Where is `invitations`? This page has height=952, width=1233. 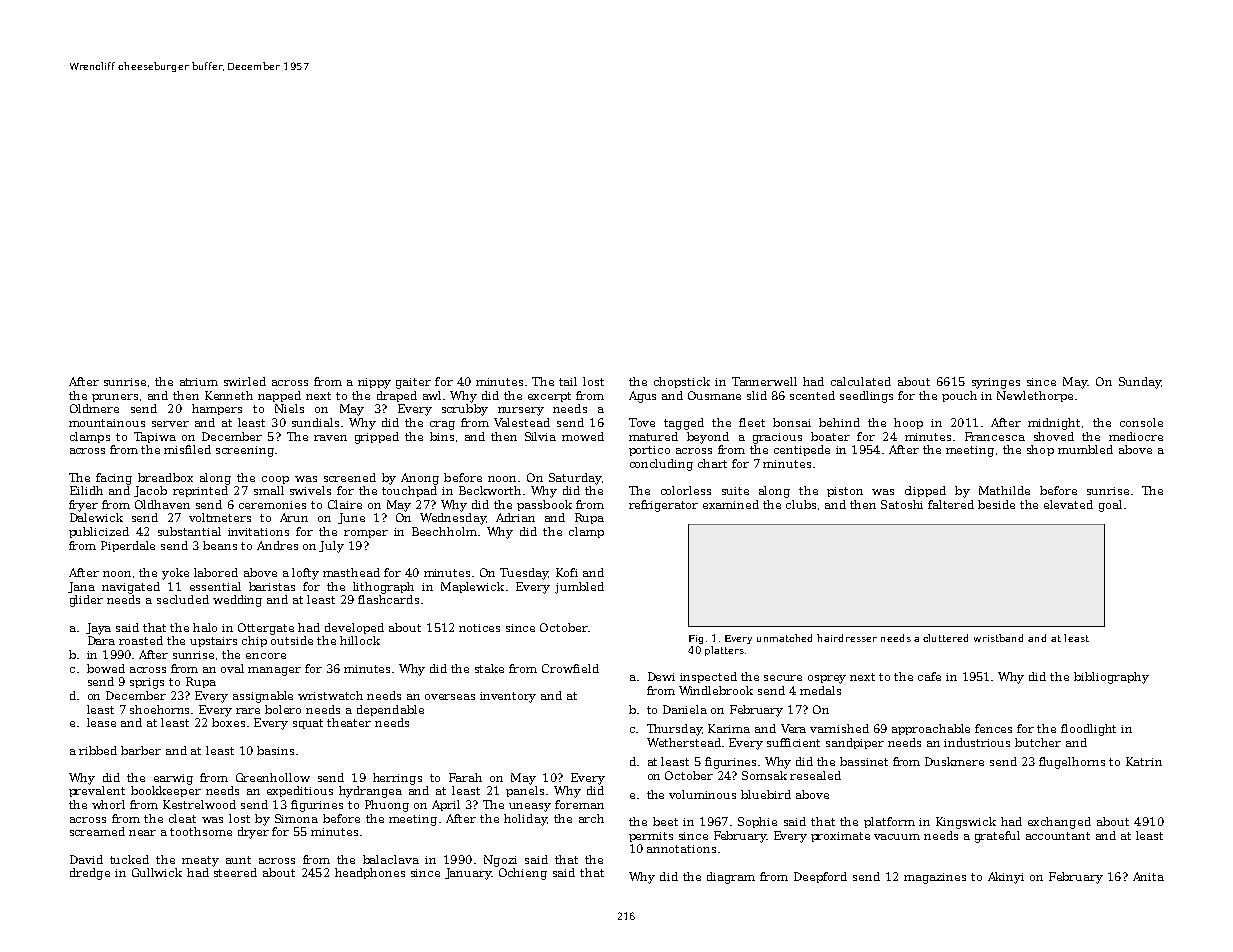
invitations is located at coordinates (258, 532).
